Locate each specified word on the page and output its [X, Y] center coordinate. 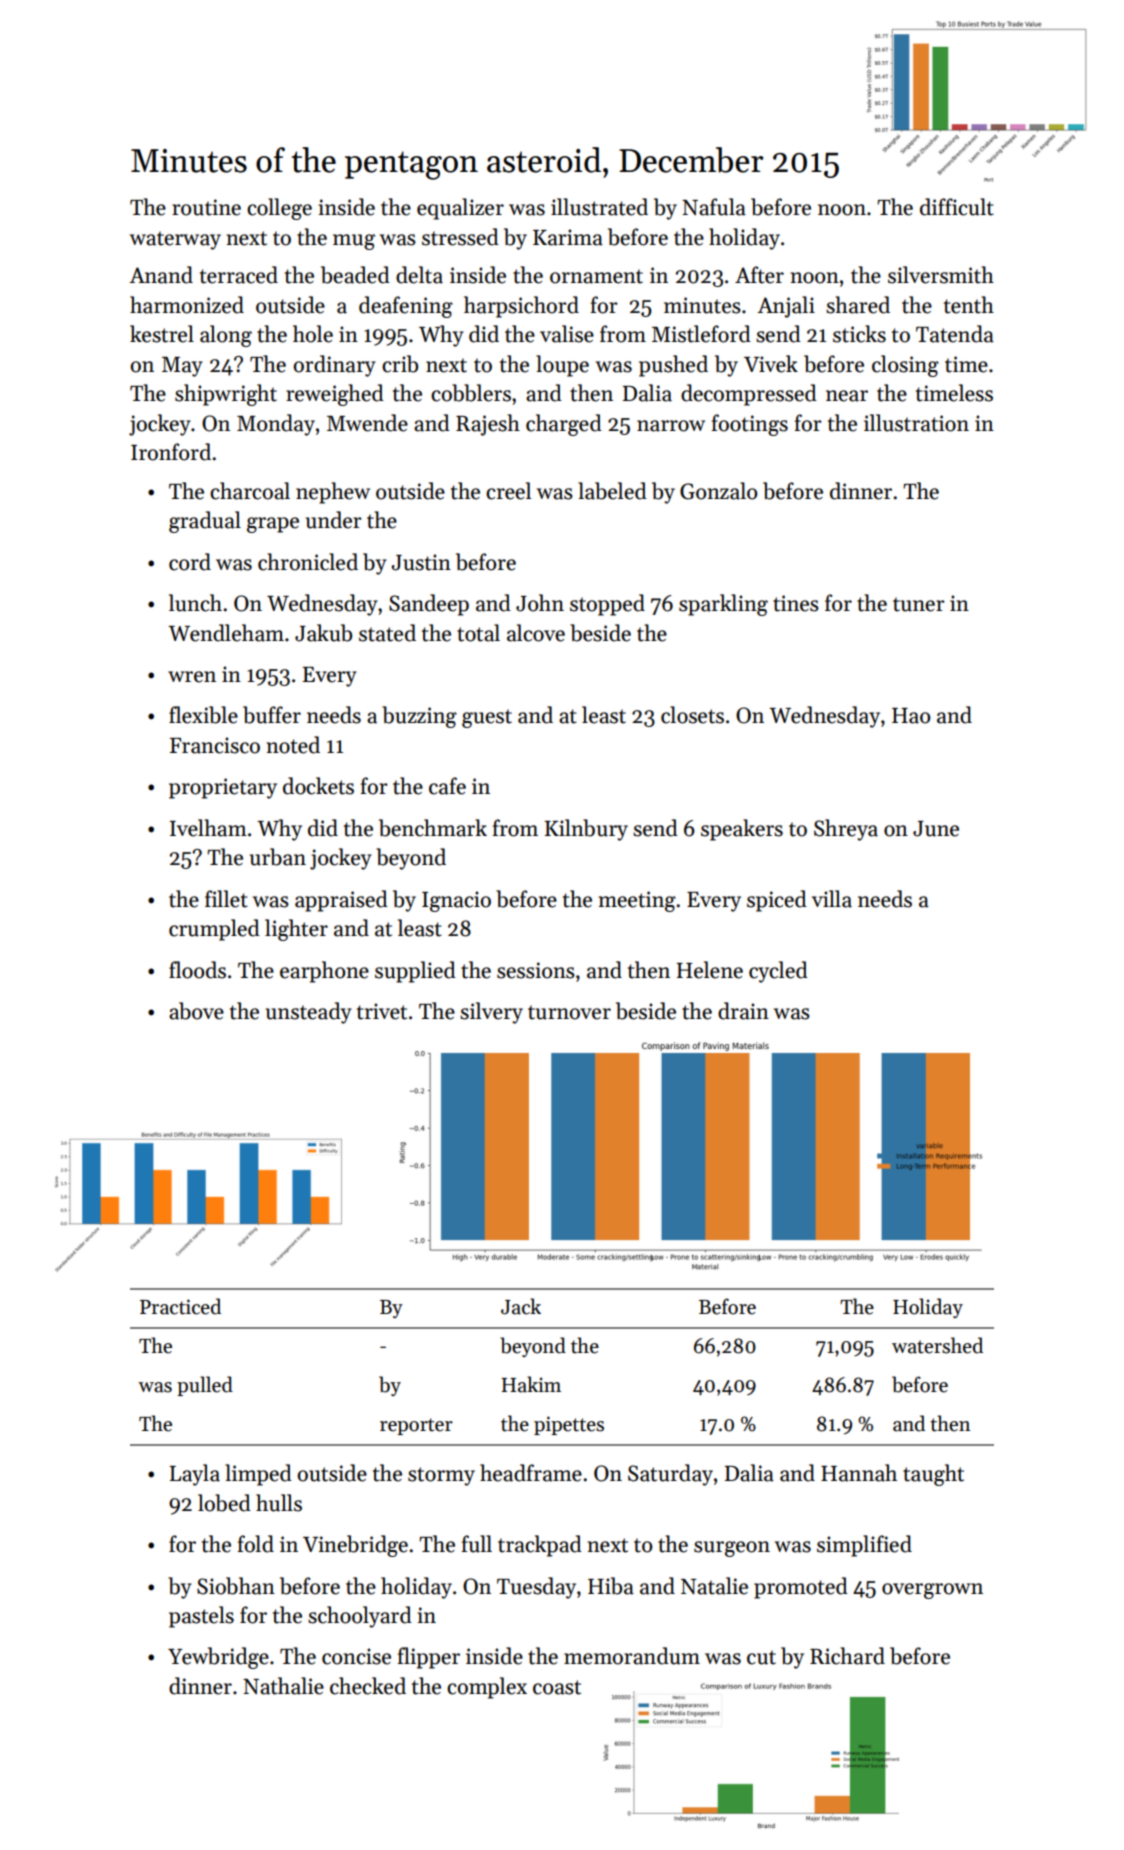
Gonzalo [718, 491]
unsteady [309, 1013]
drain [743, 1011]
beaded [355, 275]
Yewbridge [218, 1658]
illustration [916, 423]
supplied [415, 972]
